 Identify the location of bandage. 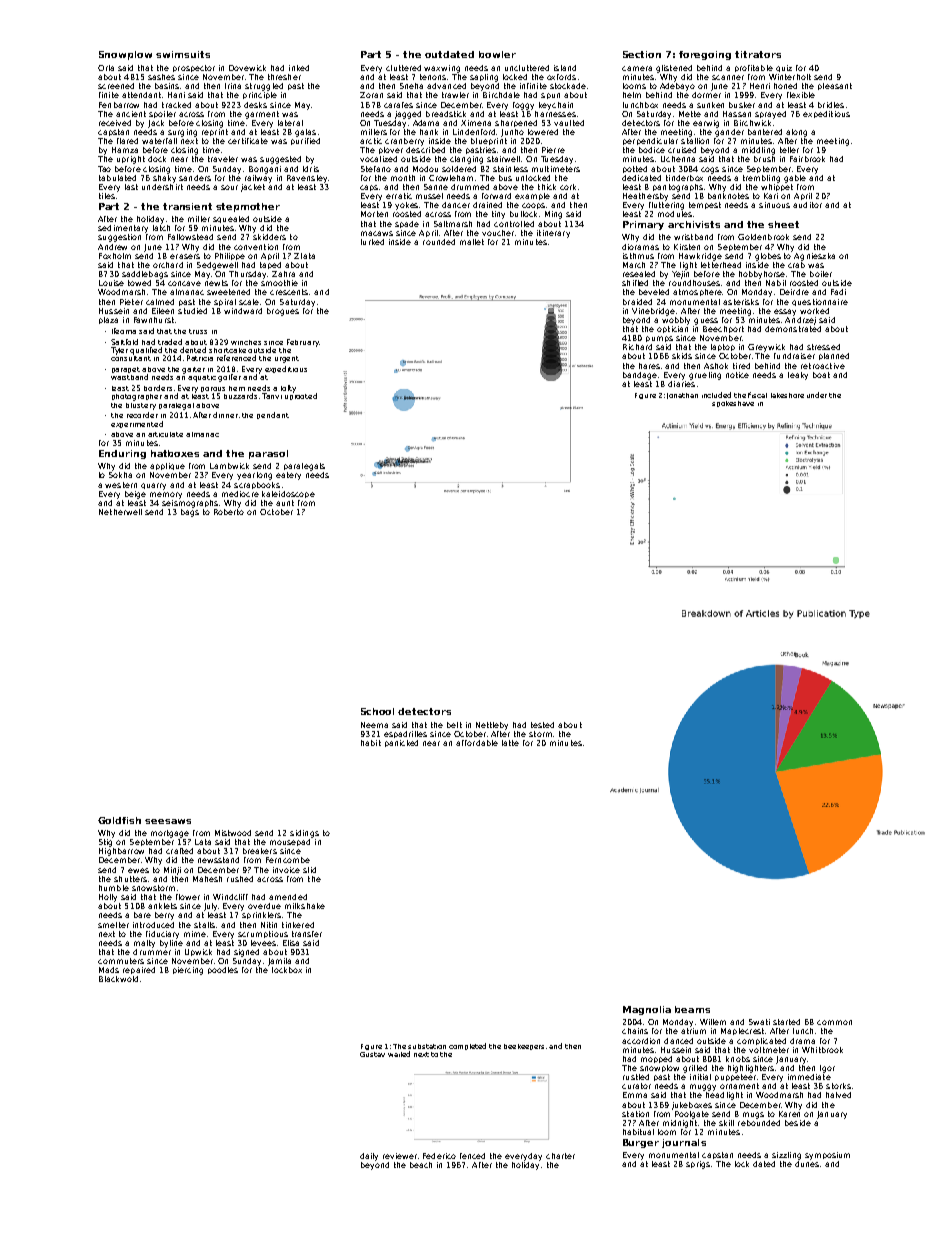
(640, 376).
